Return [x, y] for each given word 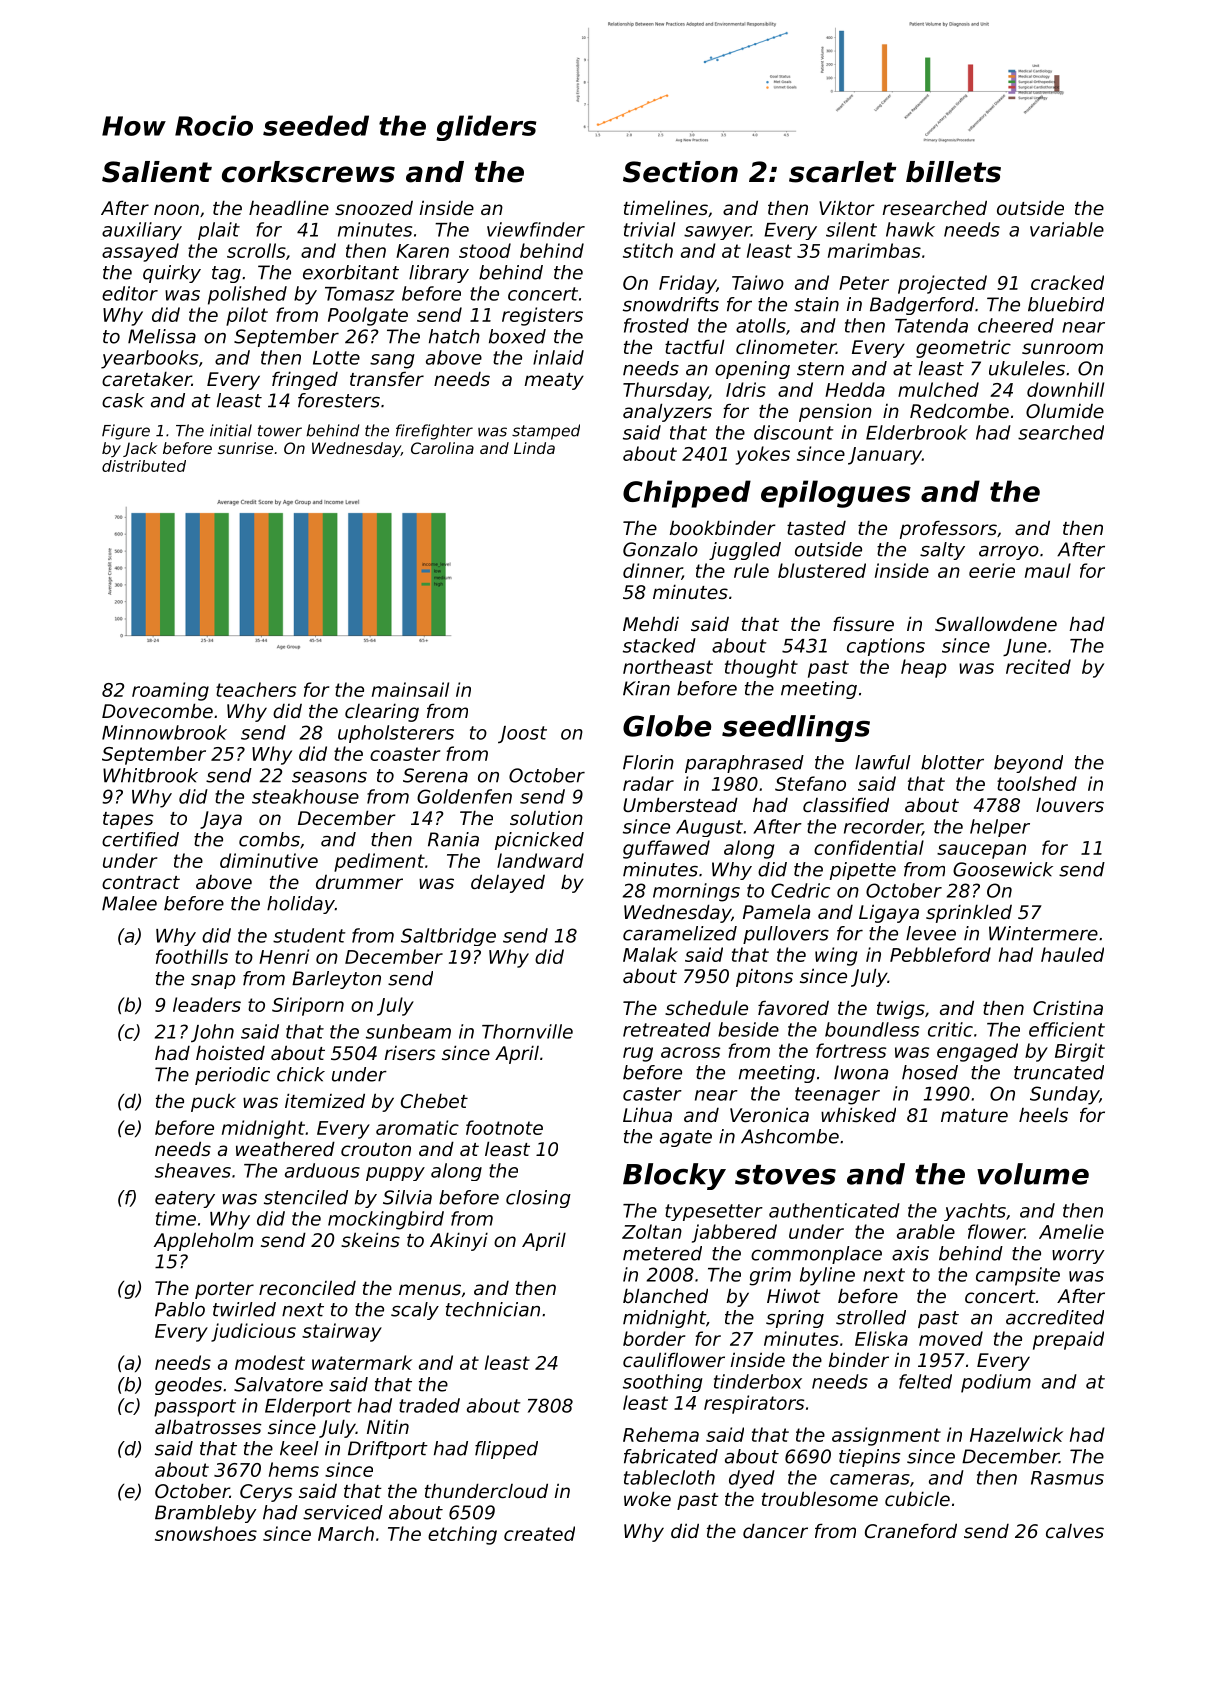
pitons [764, 978]
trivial [649, 229]
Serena [435, 775]
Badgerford [922, 306]
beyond [1028, 764]
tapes [128, 820]
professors [948, 530]
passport [195, 1408]
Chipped [687, 494]
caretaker [147, 378]
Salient [157, 172]
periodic [232, 1076]
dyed [752, 1479]
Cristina [1068, 1007]
